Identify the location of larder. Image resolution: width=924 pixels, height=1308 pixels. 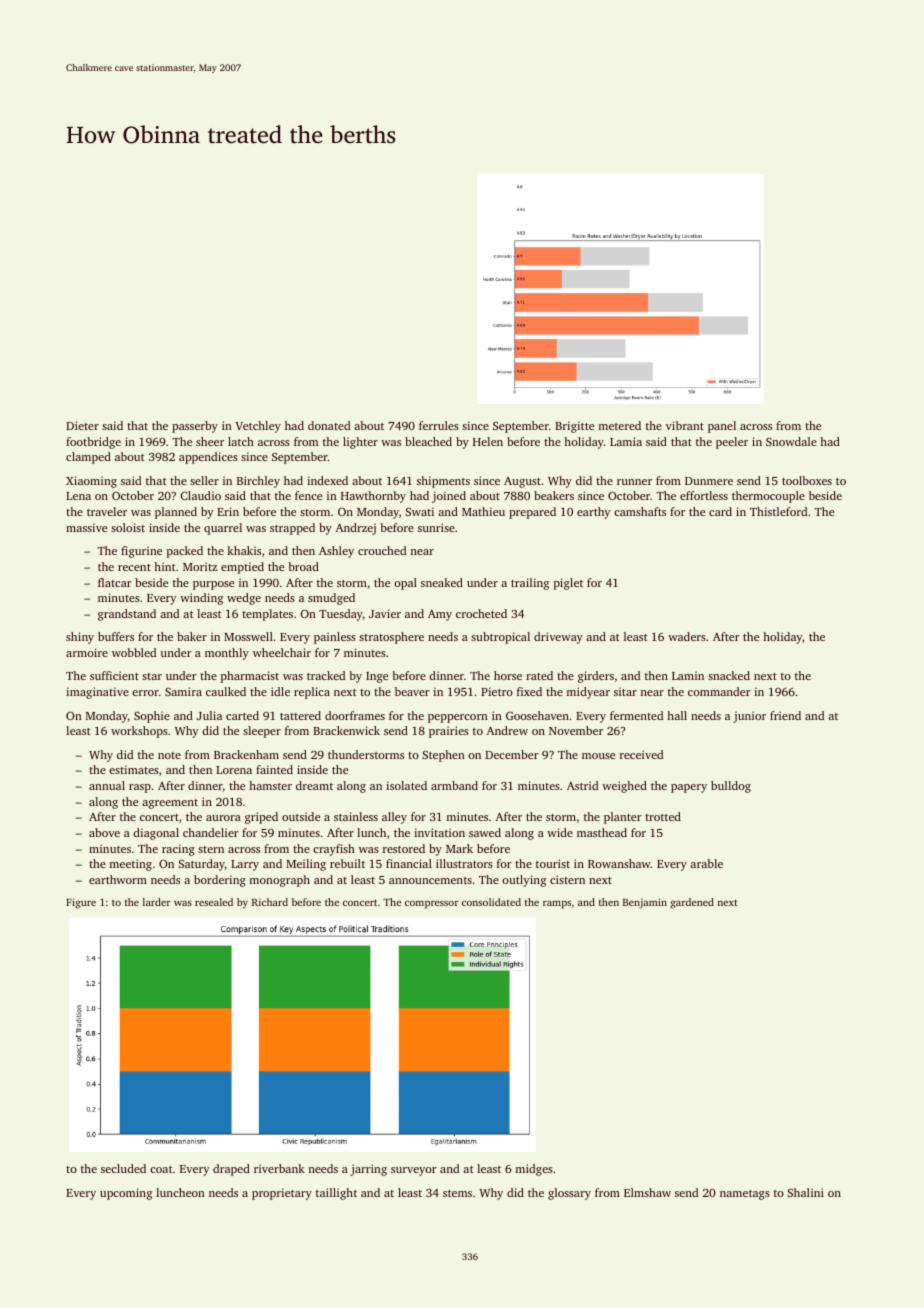
(157, 902).
